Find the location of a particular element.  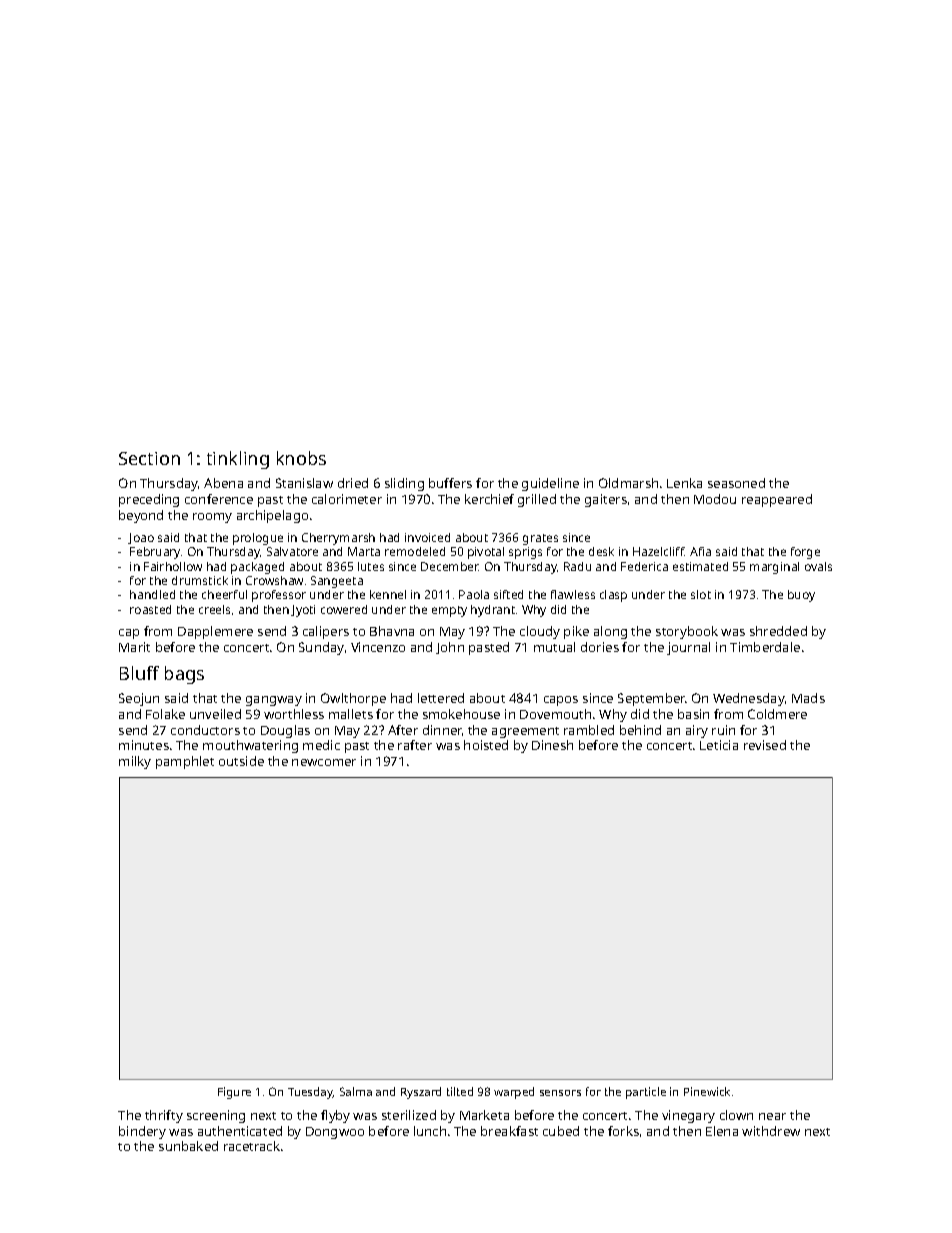

Jyoti is located at coordinates (303, 611).
